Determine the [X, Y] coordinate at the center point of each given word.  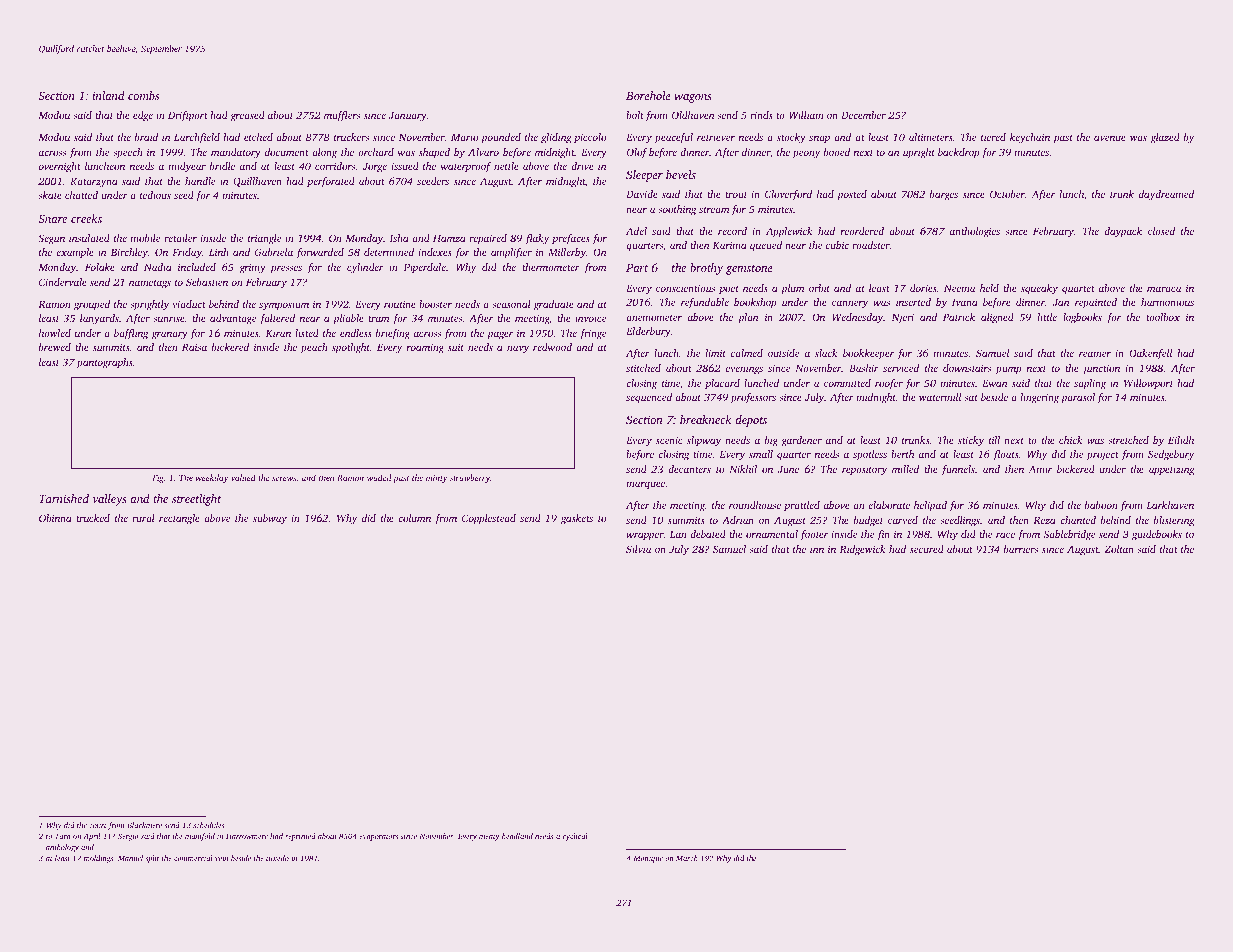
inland [109, 95]
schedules [208, 825]
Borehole [648, 95]
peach [314, 348]
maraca [1164, 289]
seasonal [511, 304]
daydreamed [1166, 195]
